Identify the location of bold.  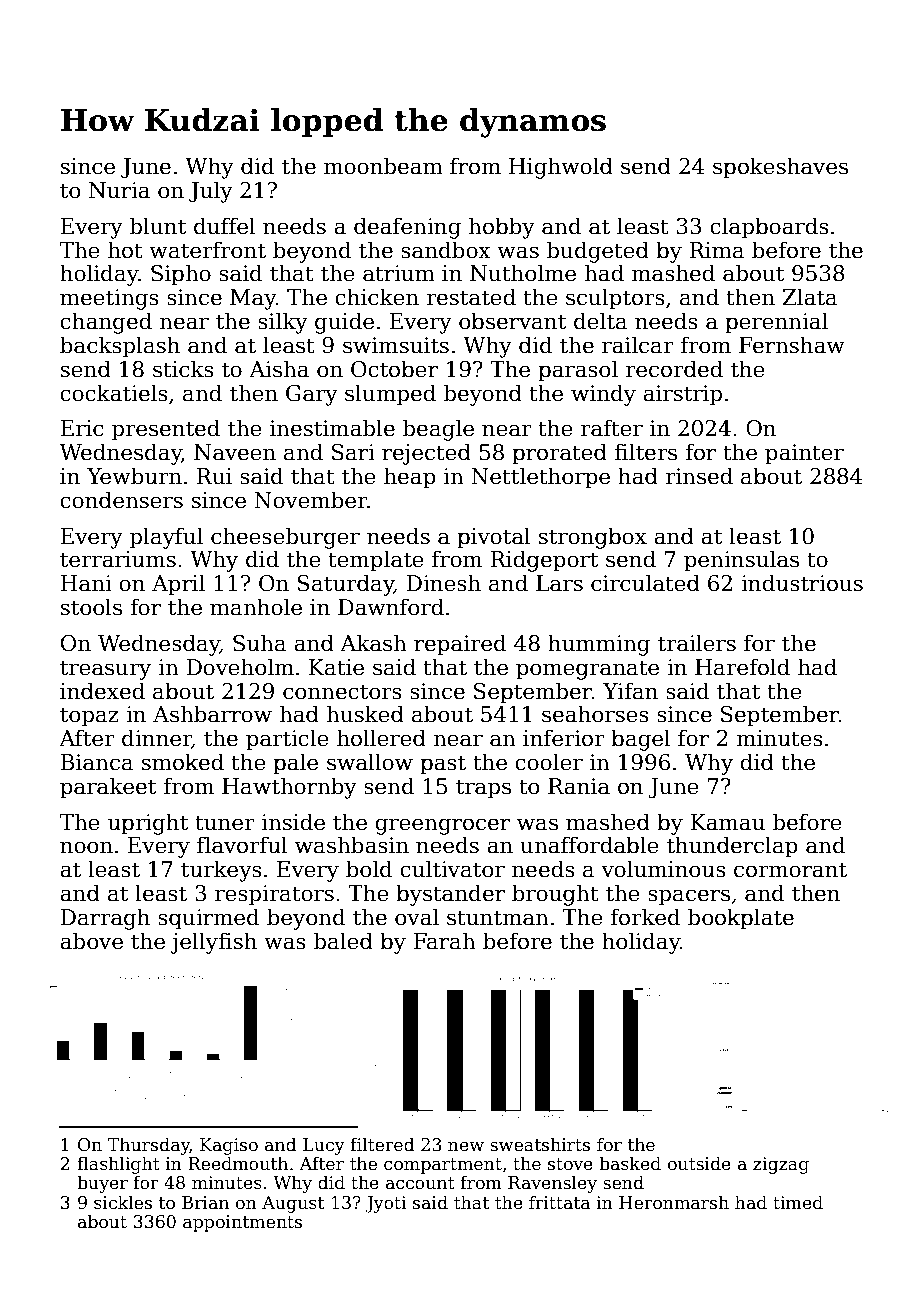
(369, 869).
